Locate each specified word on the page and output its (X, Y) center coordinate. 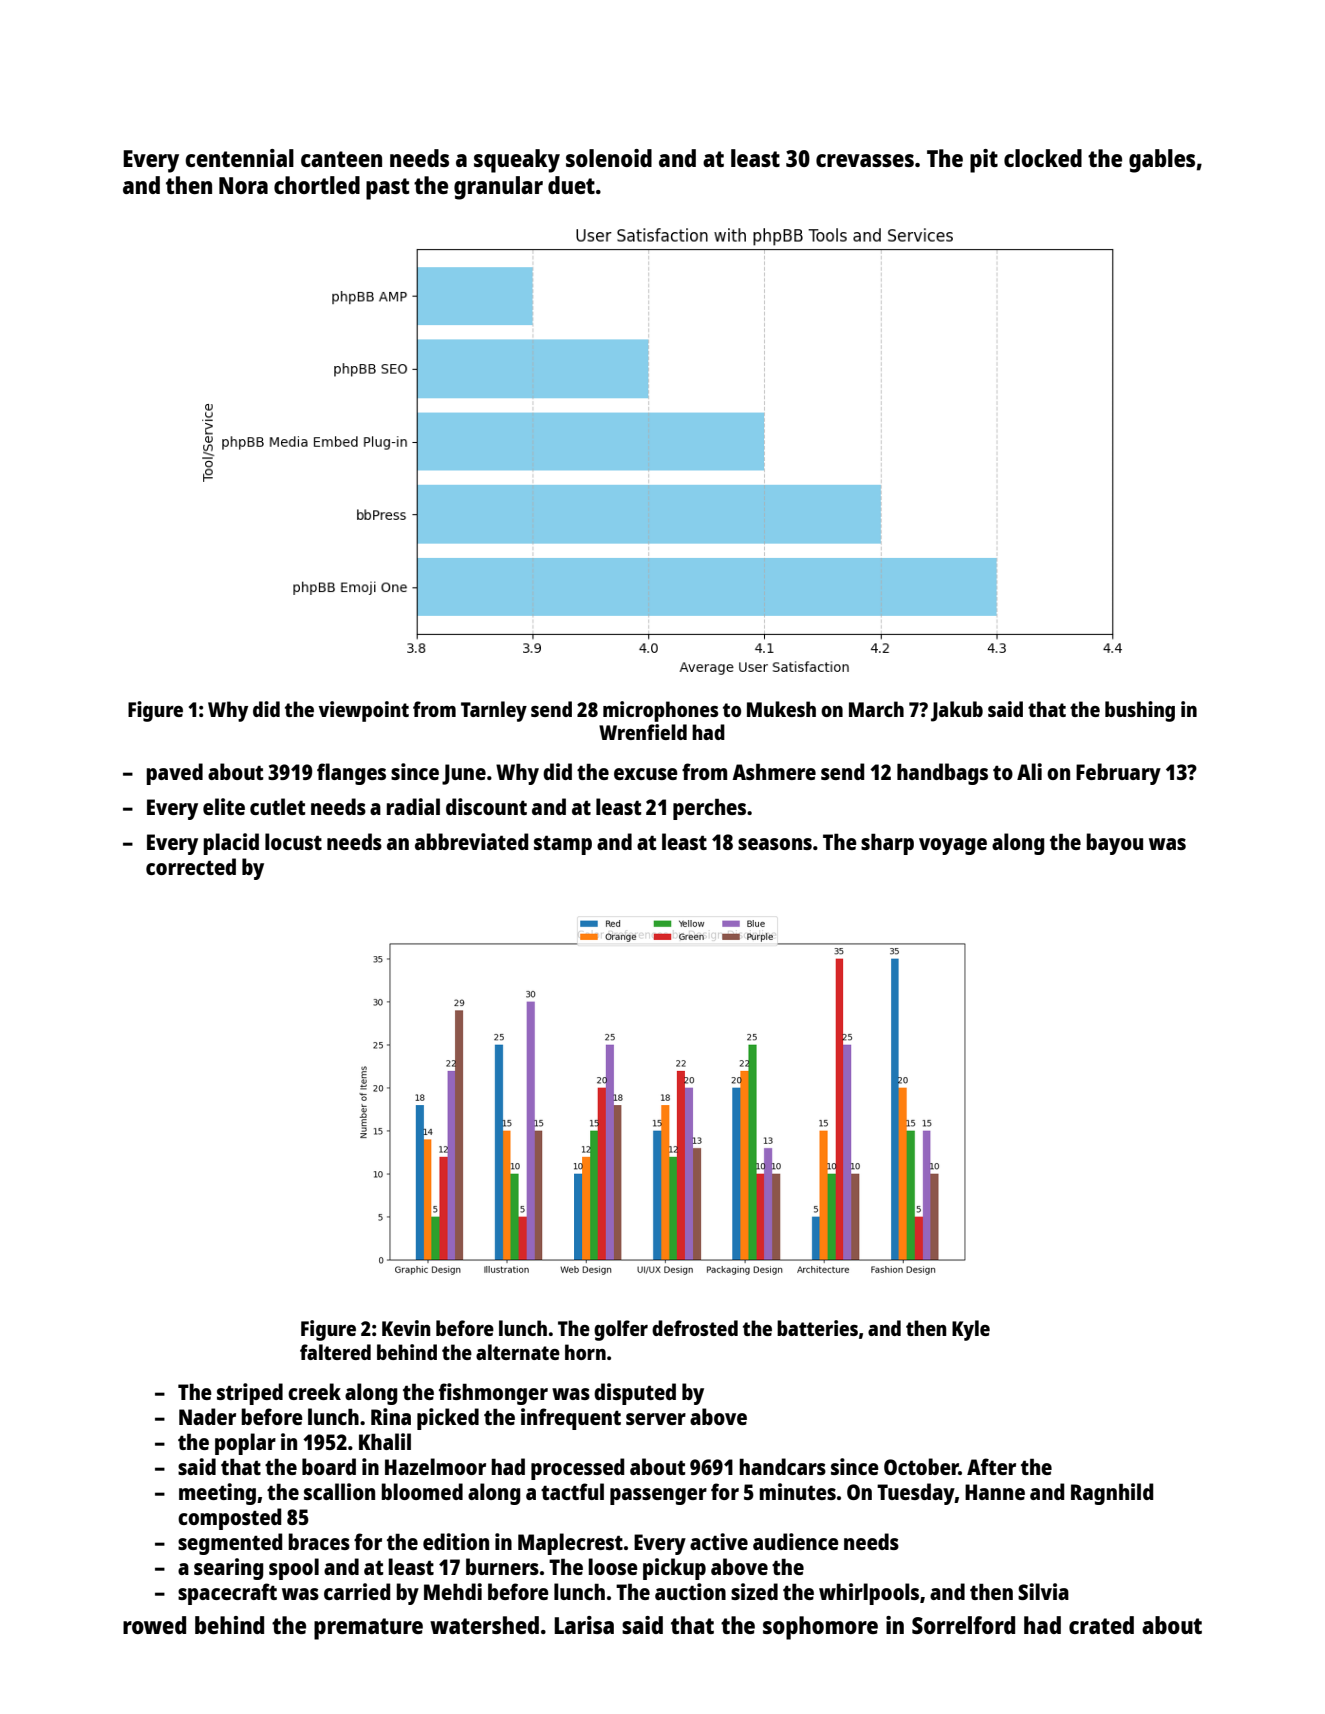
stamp (563, 845)
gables (1162, 161)
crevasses (865, 160)
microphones (661, 711)
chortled (317, 185)
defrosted (695, 1328)
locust (293, 841)
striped (250, 1394)
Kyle (971, 1330)
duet (571, 185)
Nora (243, 185)
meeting (217, 1494)
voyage (953, 846)
